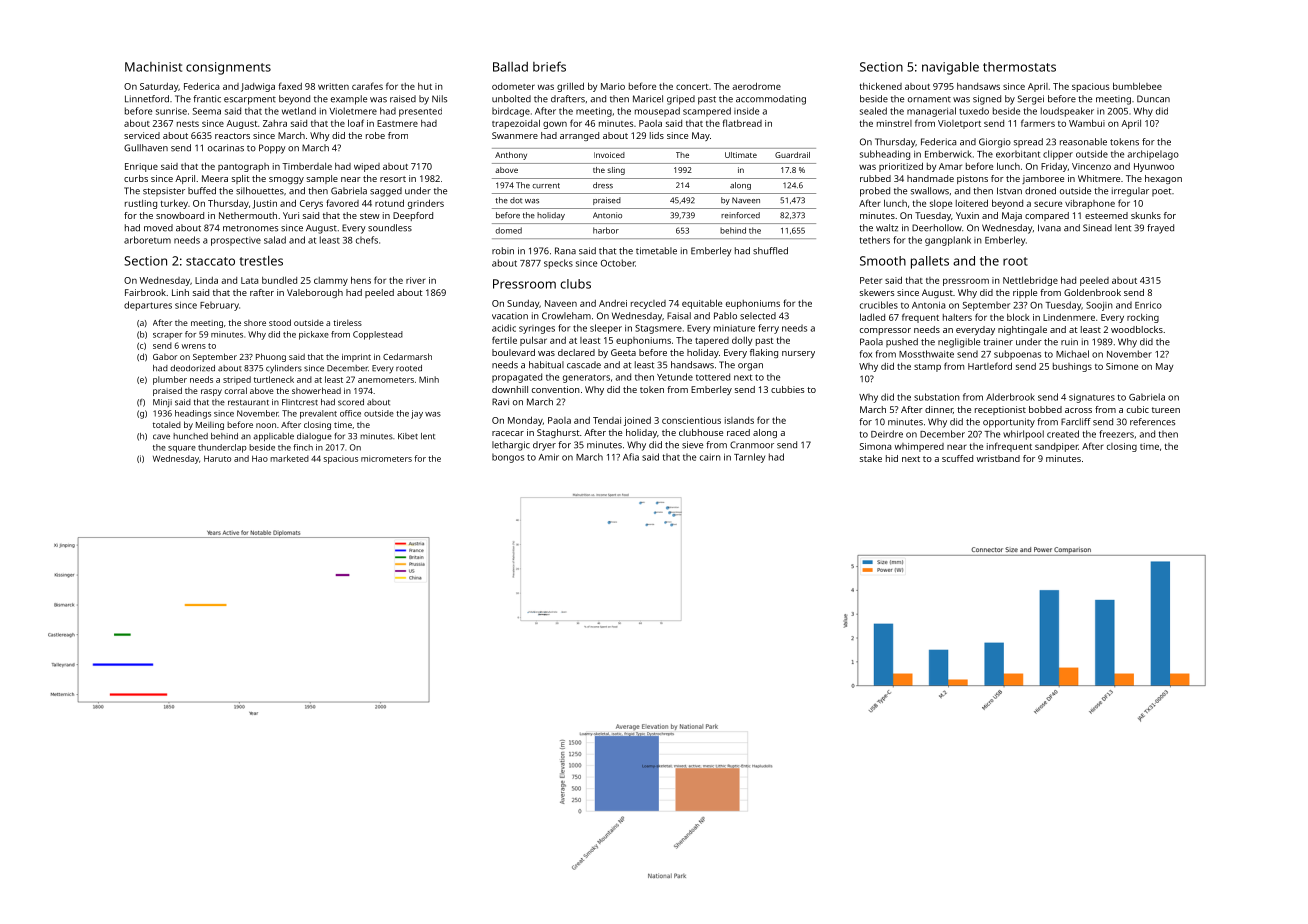  Describe the element at coordinates (503, 251) in the document. I see `robin` at that location.
